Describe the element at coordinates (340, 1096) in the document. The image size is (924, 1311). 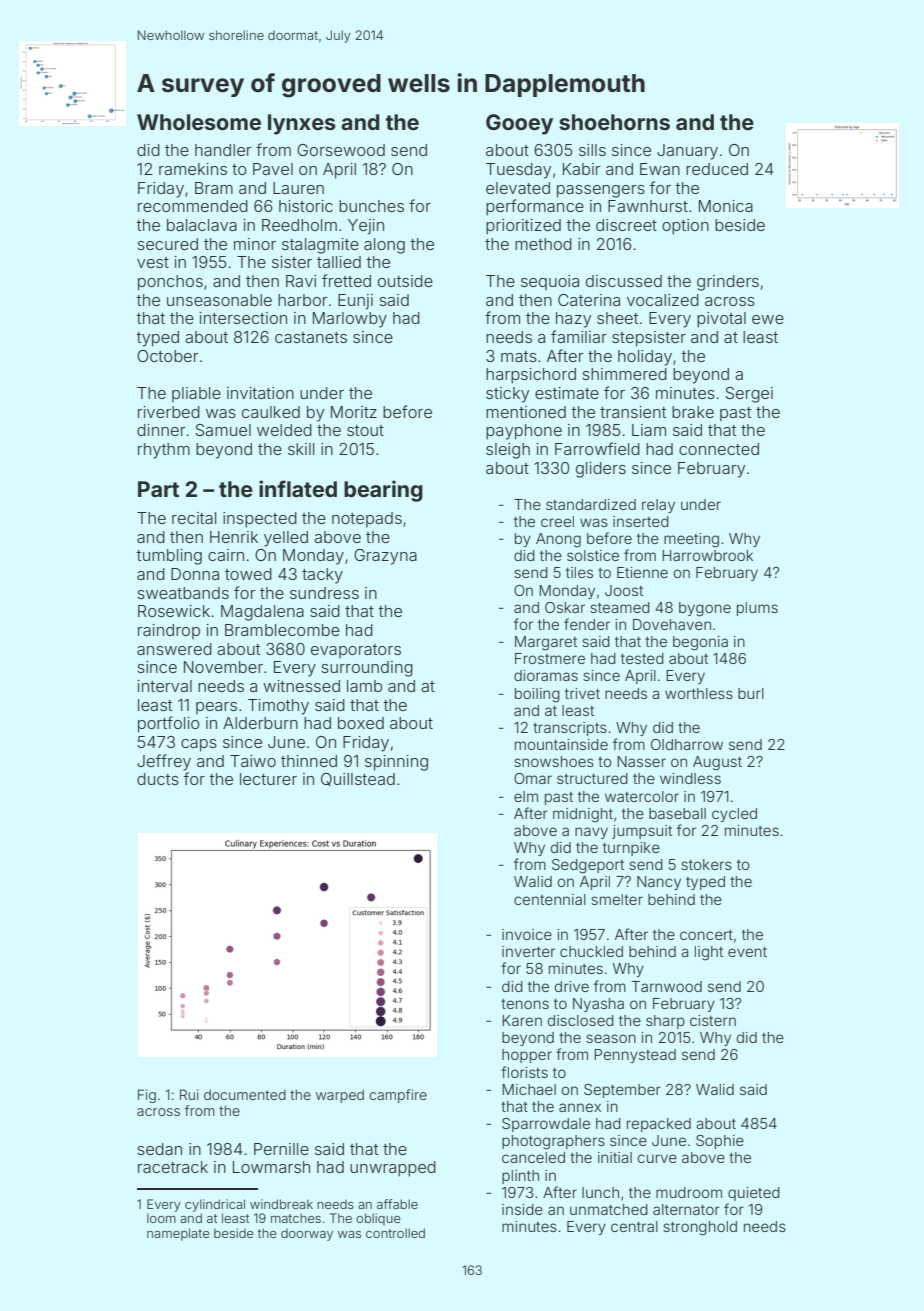
I see `warped` at that location.
